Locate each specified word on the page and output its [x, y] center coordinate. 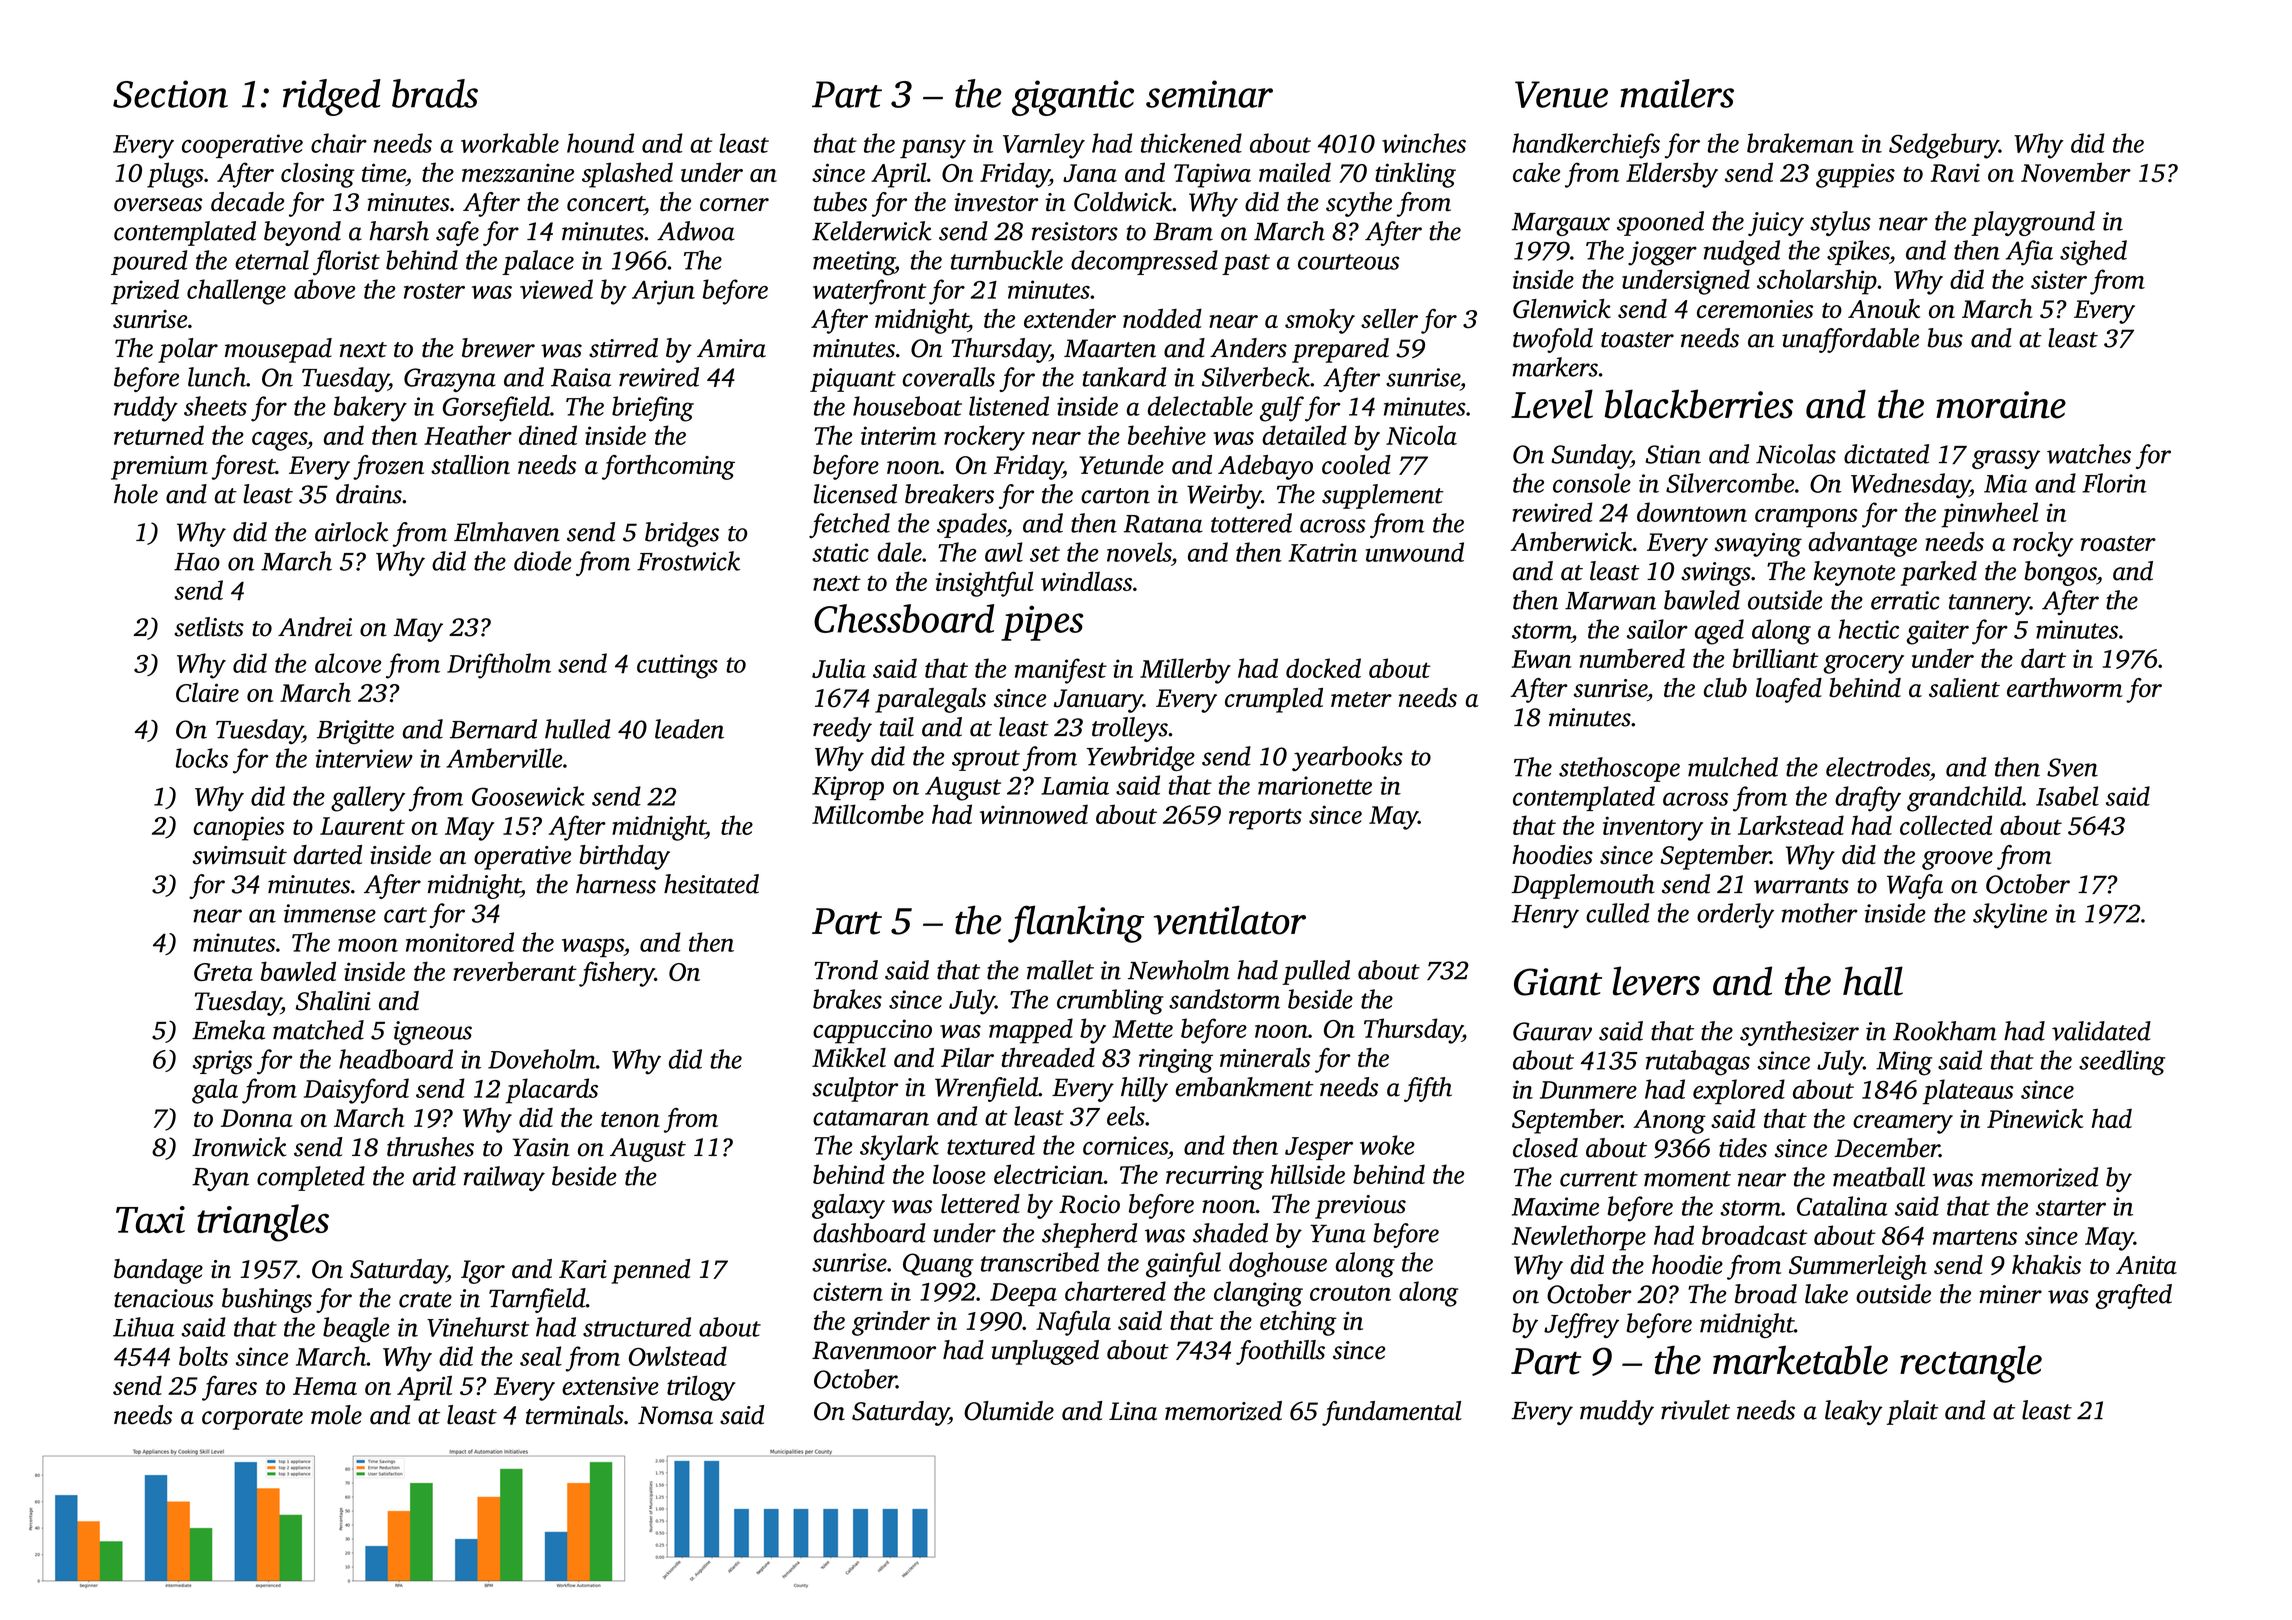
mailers [1677, 93]
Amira [731, 348]
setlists [209, 627]
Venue [1561, 94]
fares [229, 1388]
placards [552, 1091]
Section [170, 94]
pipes [1042, 623]
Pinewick [2035, 1118]
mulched [1733, 767]
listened [1009, 406]
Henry [1545, 917]
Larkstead [1791, 825]
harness [616, 884]
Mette [1142, 1029]
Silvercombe [1730, 483]
